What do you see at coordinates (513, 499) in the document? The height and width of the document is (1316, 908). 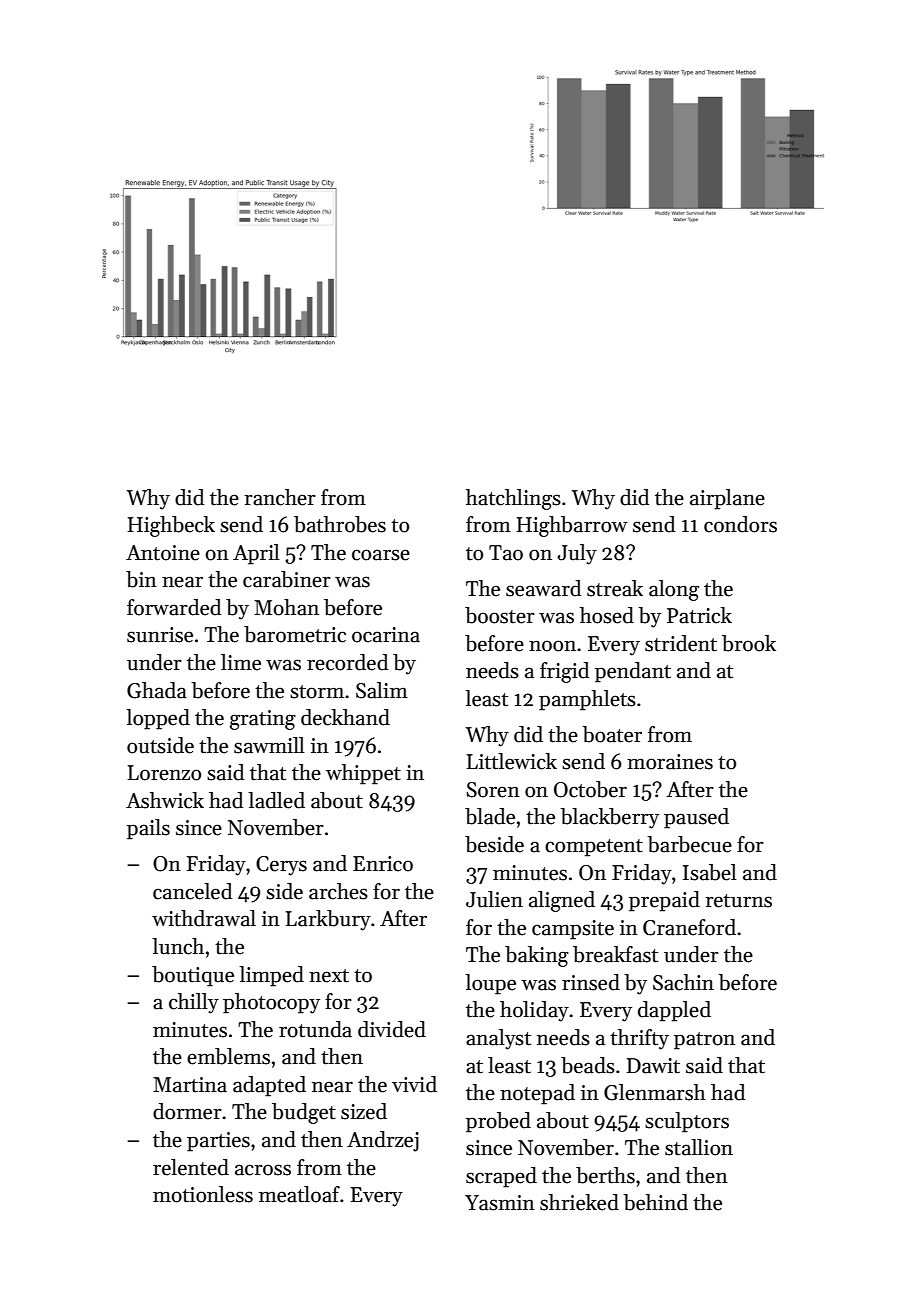 I see `hatchlings` at bounding box center [513, 499].
